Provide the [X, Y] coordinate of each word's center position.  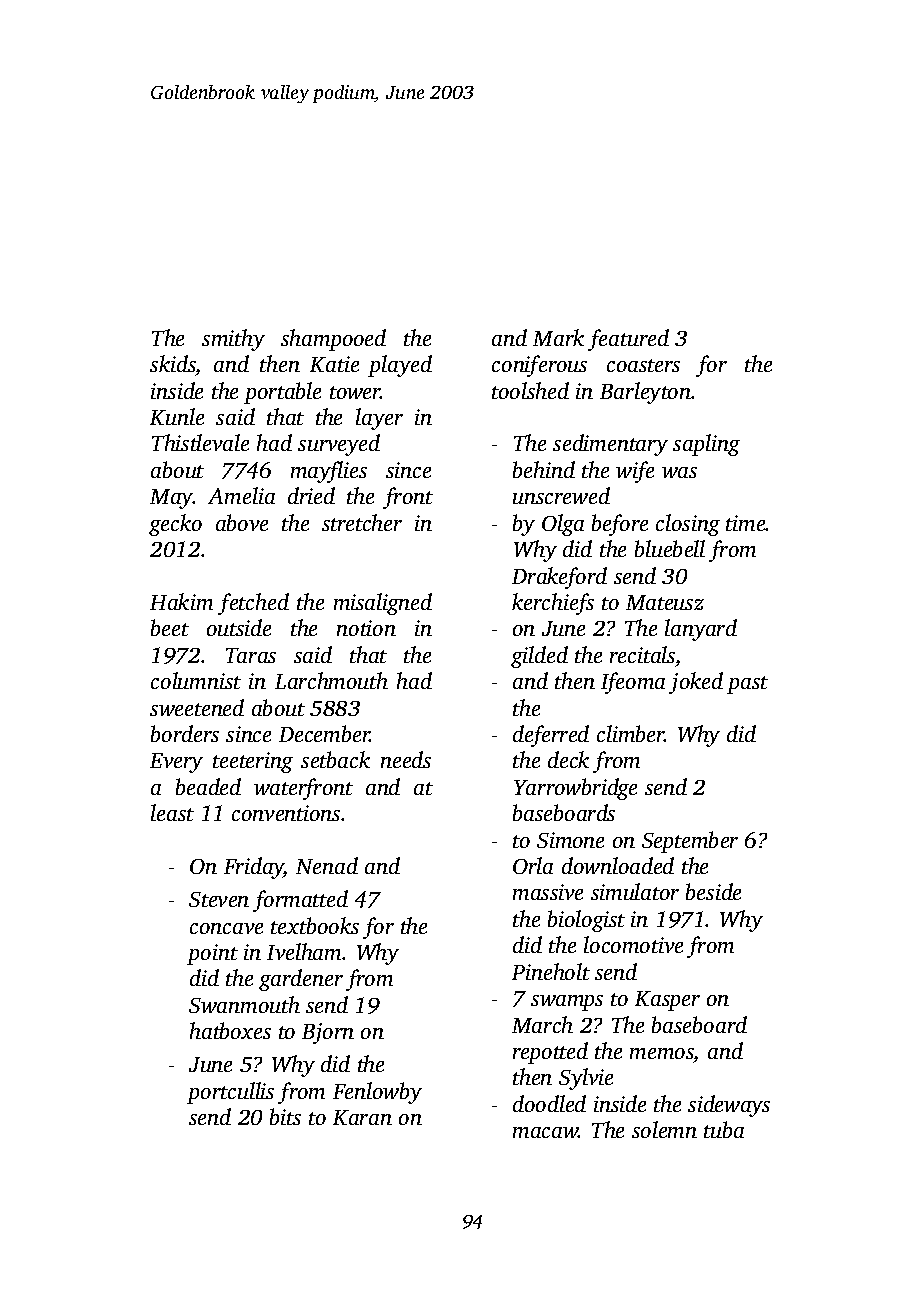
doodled [549, 1103]
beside [713, 891]
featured [628, 340]
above [242, 522]
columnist [196, 680]
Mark [558, 337]
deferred [551, 736]
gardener [301, 980]
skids [173, 365]
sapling [706, 445]
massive [548, 892]
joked [696, 683]
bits [285, 1116]
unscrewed [561, 495]
